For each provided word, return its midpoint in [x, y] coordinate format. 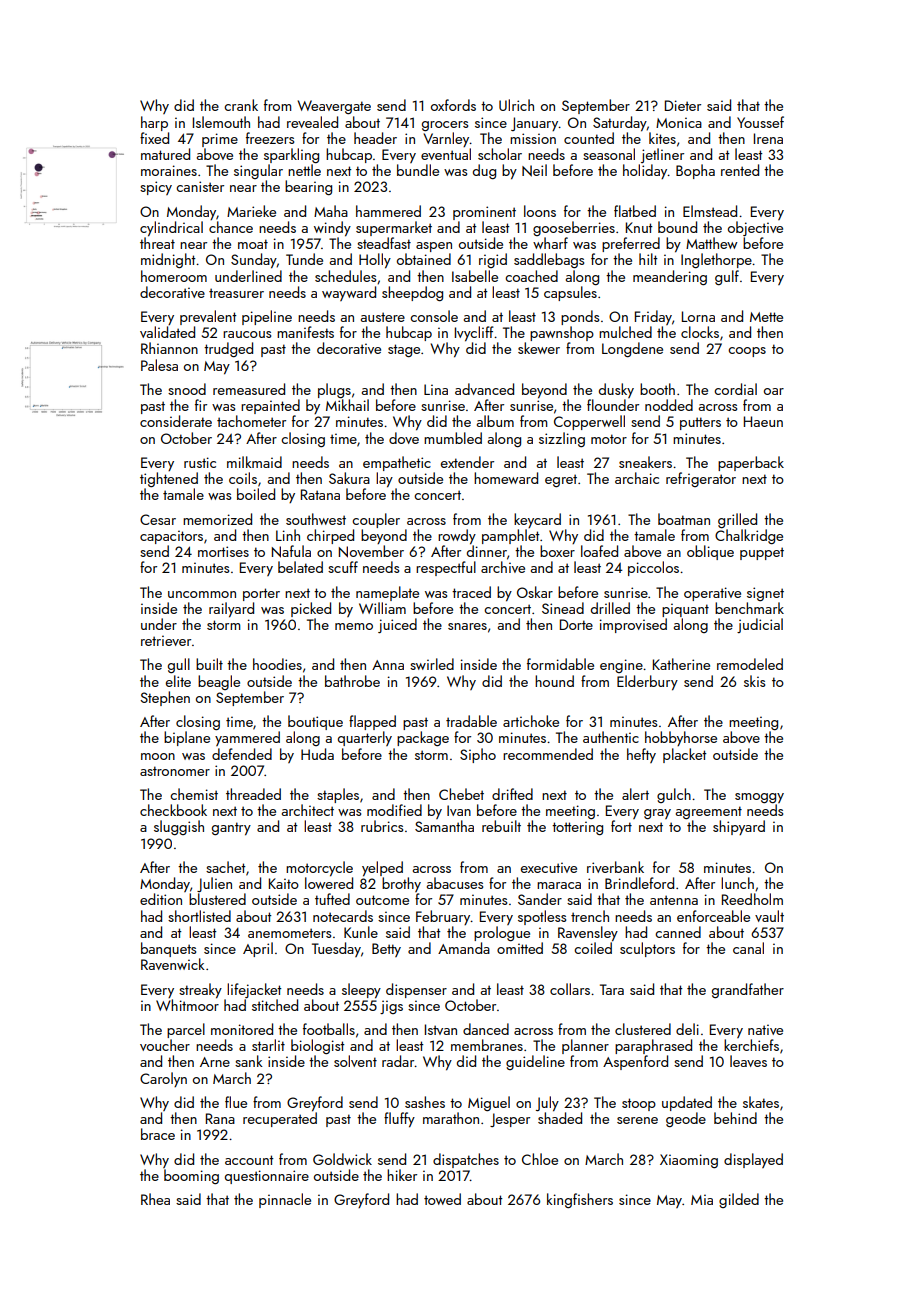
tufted [332, 899]
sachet [225, 867]
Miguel [489, 1103]
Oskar [535, 592]
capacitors [171, 537]
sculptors [647, 949]
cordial [735, 389]
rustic [200, 462]
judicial [760, 625]
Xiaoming [689, 1161]
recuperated [280, 1119]
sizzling [562, 439]
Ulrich [516, 105]
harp [154, 123]
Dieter [683, 105]
